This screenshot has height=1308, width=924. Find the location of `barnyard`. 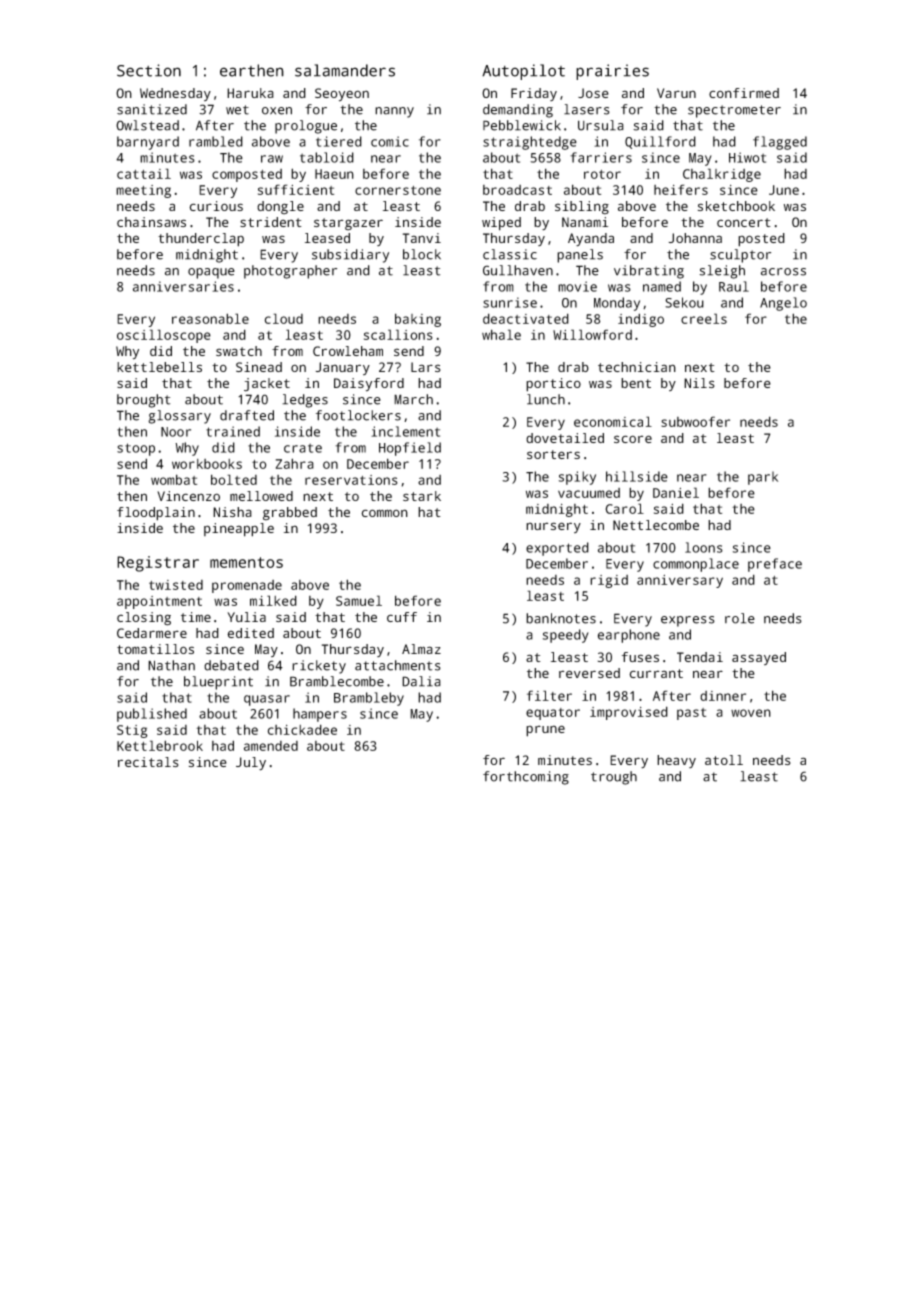

barnyard is located at coordinates (148, 143).
